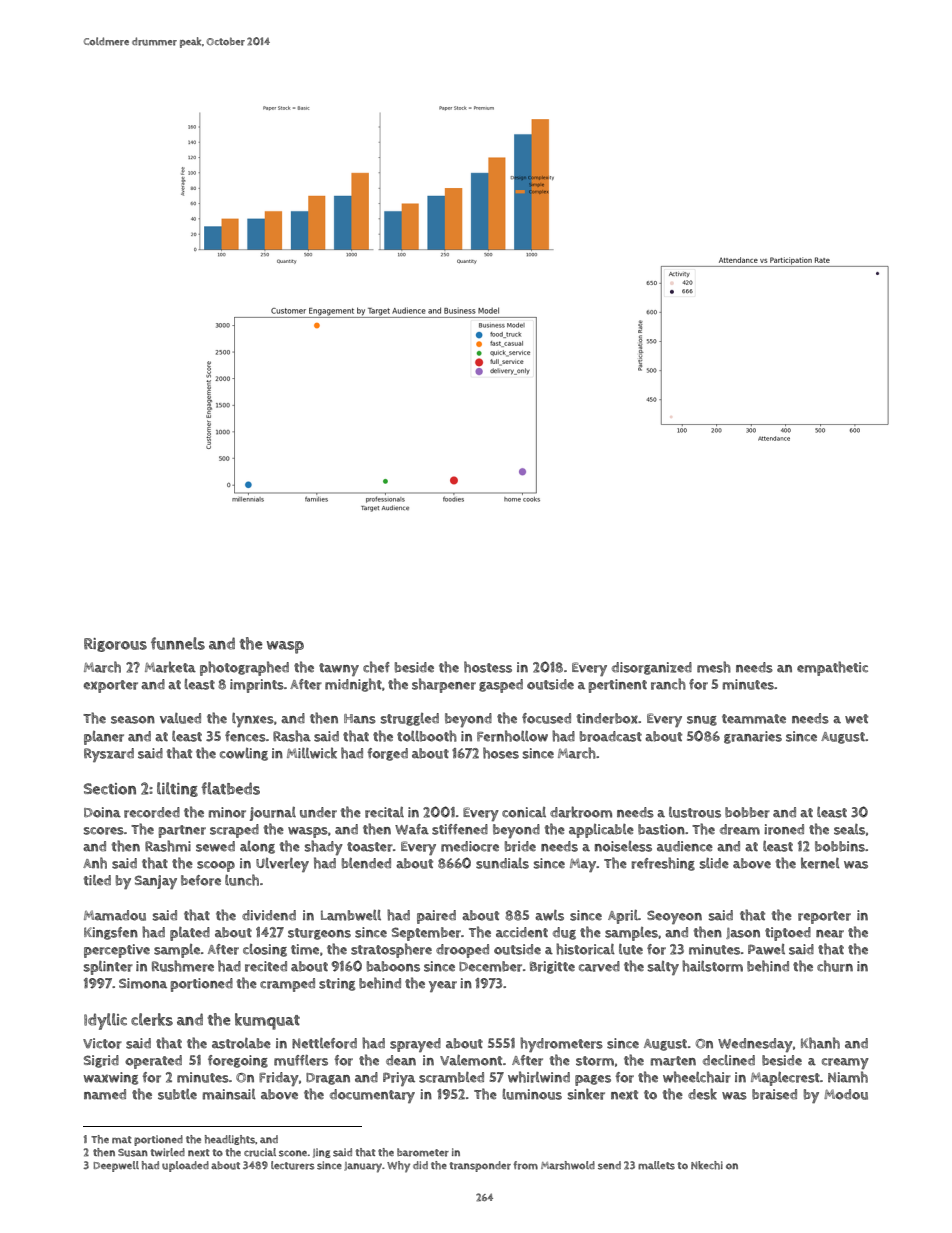  What do you see at coordinates (376, 667) in the image?
I see `chef` at bounding box center [376, 667].
